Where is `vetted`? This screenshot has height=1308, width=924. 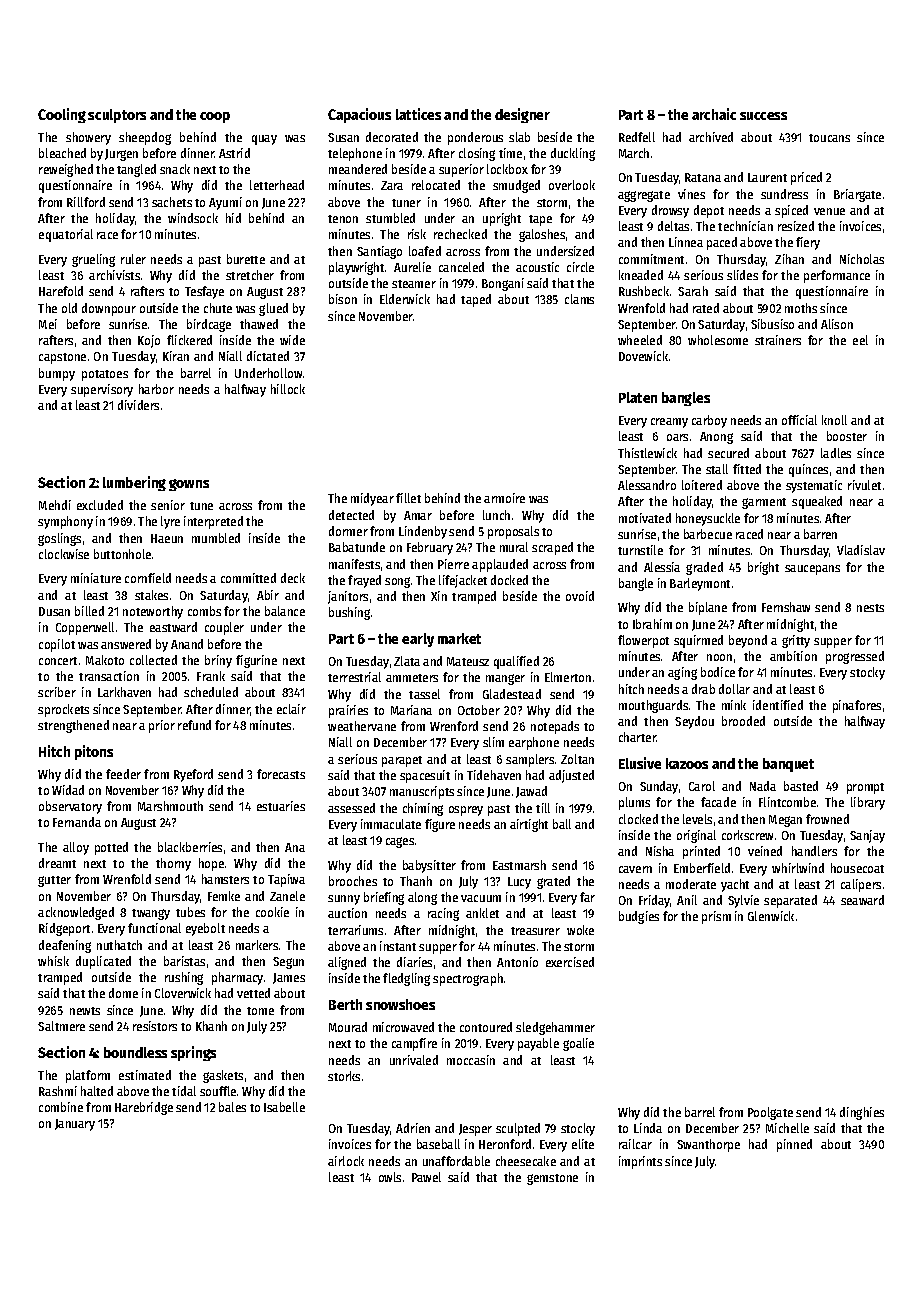
vetted is located at coordinates (253, 993).
